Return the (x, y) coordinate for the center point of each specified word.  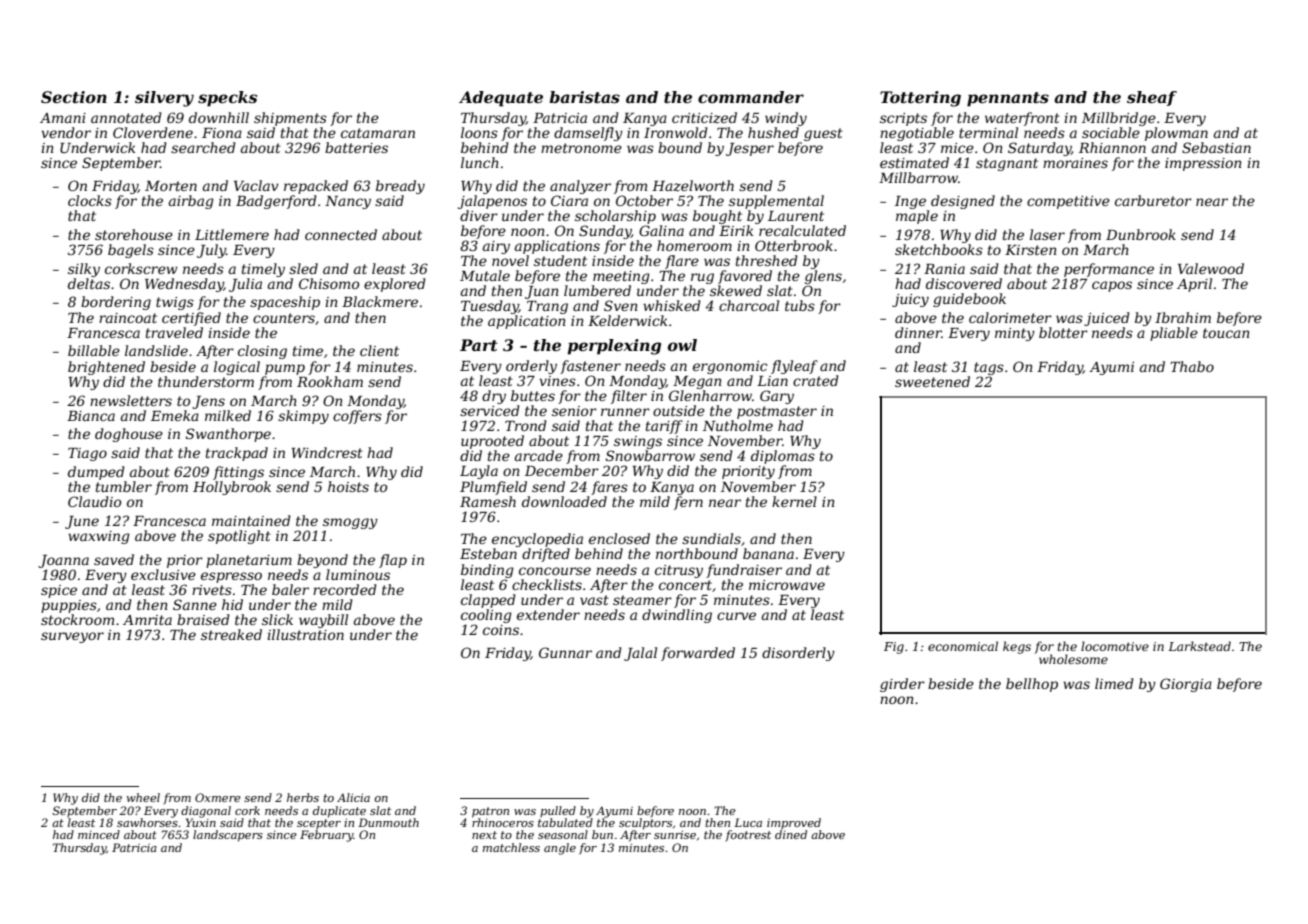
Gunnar (565, 652)
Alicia (353, 797)
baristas (584, 97)
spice (59, 591)
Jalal (640, 654)
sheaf (1152, 98)
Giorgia (1186, 685)
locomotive (1115, 646)
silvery (164, 99)
